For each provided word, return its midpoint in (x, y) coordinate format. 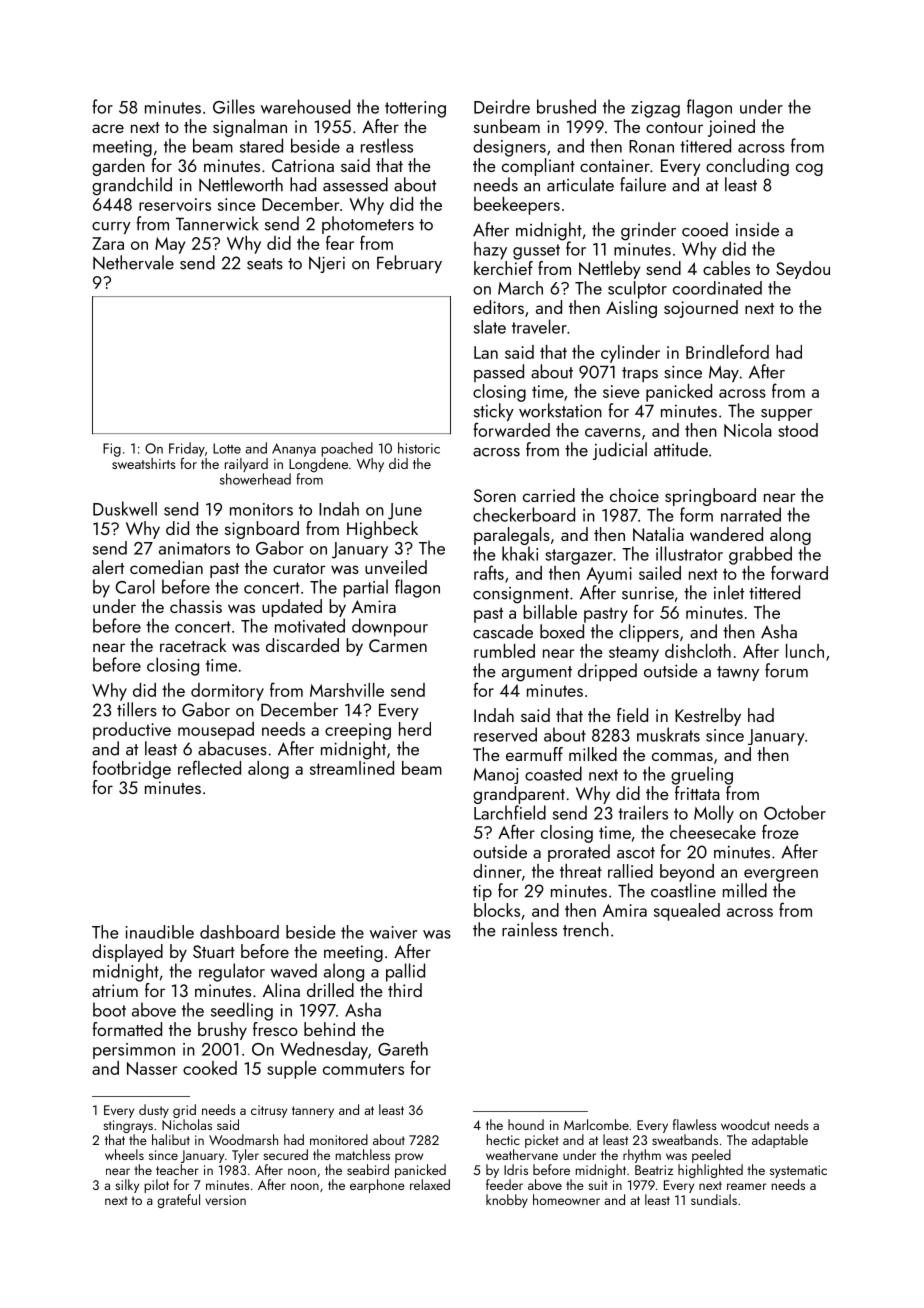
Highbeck (382, 530)
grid (184, 1111)
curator (299, 568)
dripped (607, 672)
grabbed (760, 555)
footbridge (132, 769)
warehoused (305, 106)
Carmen (398, 645)
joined (731, 128)
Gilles (234, 106)
